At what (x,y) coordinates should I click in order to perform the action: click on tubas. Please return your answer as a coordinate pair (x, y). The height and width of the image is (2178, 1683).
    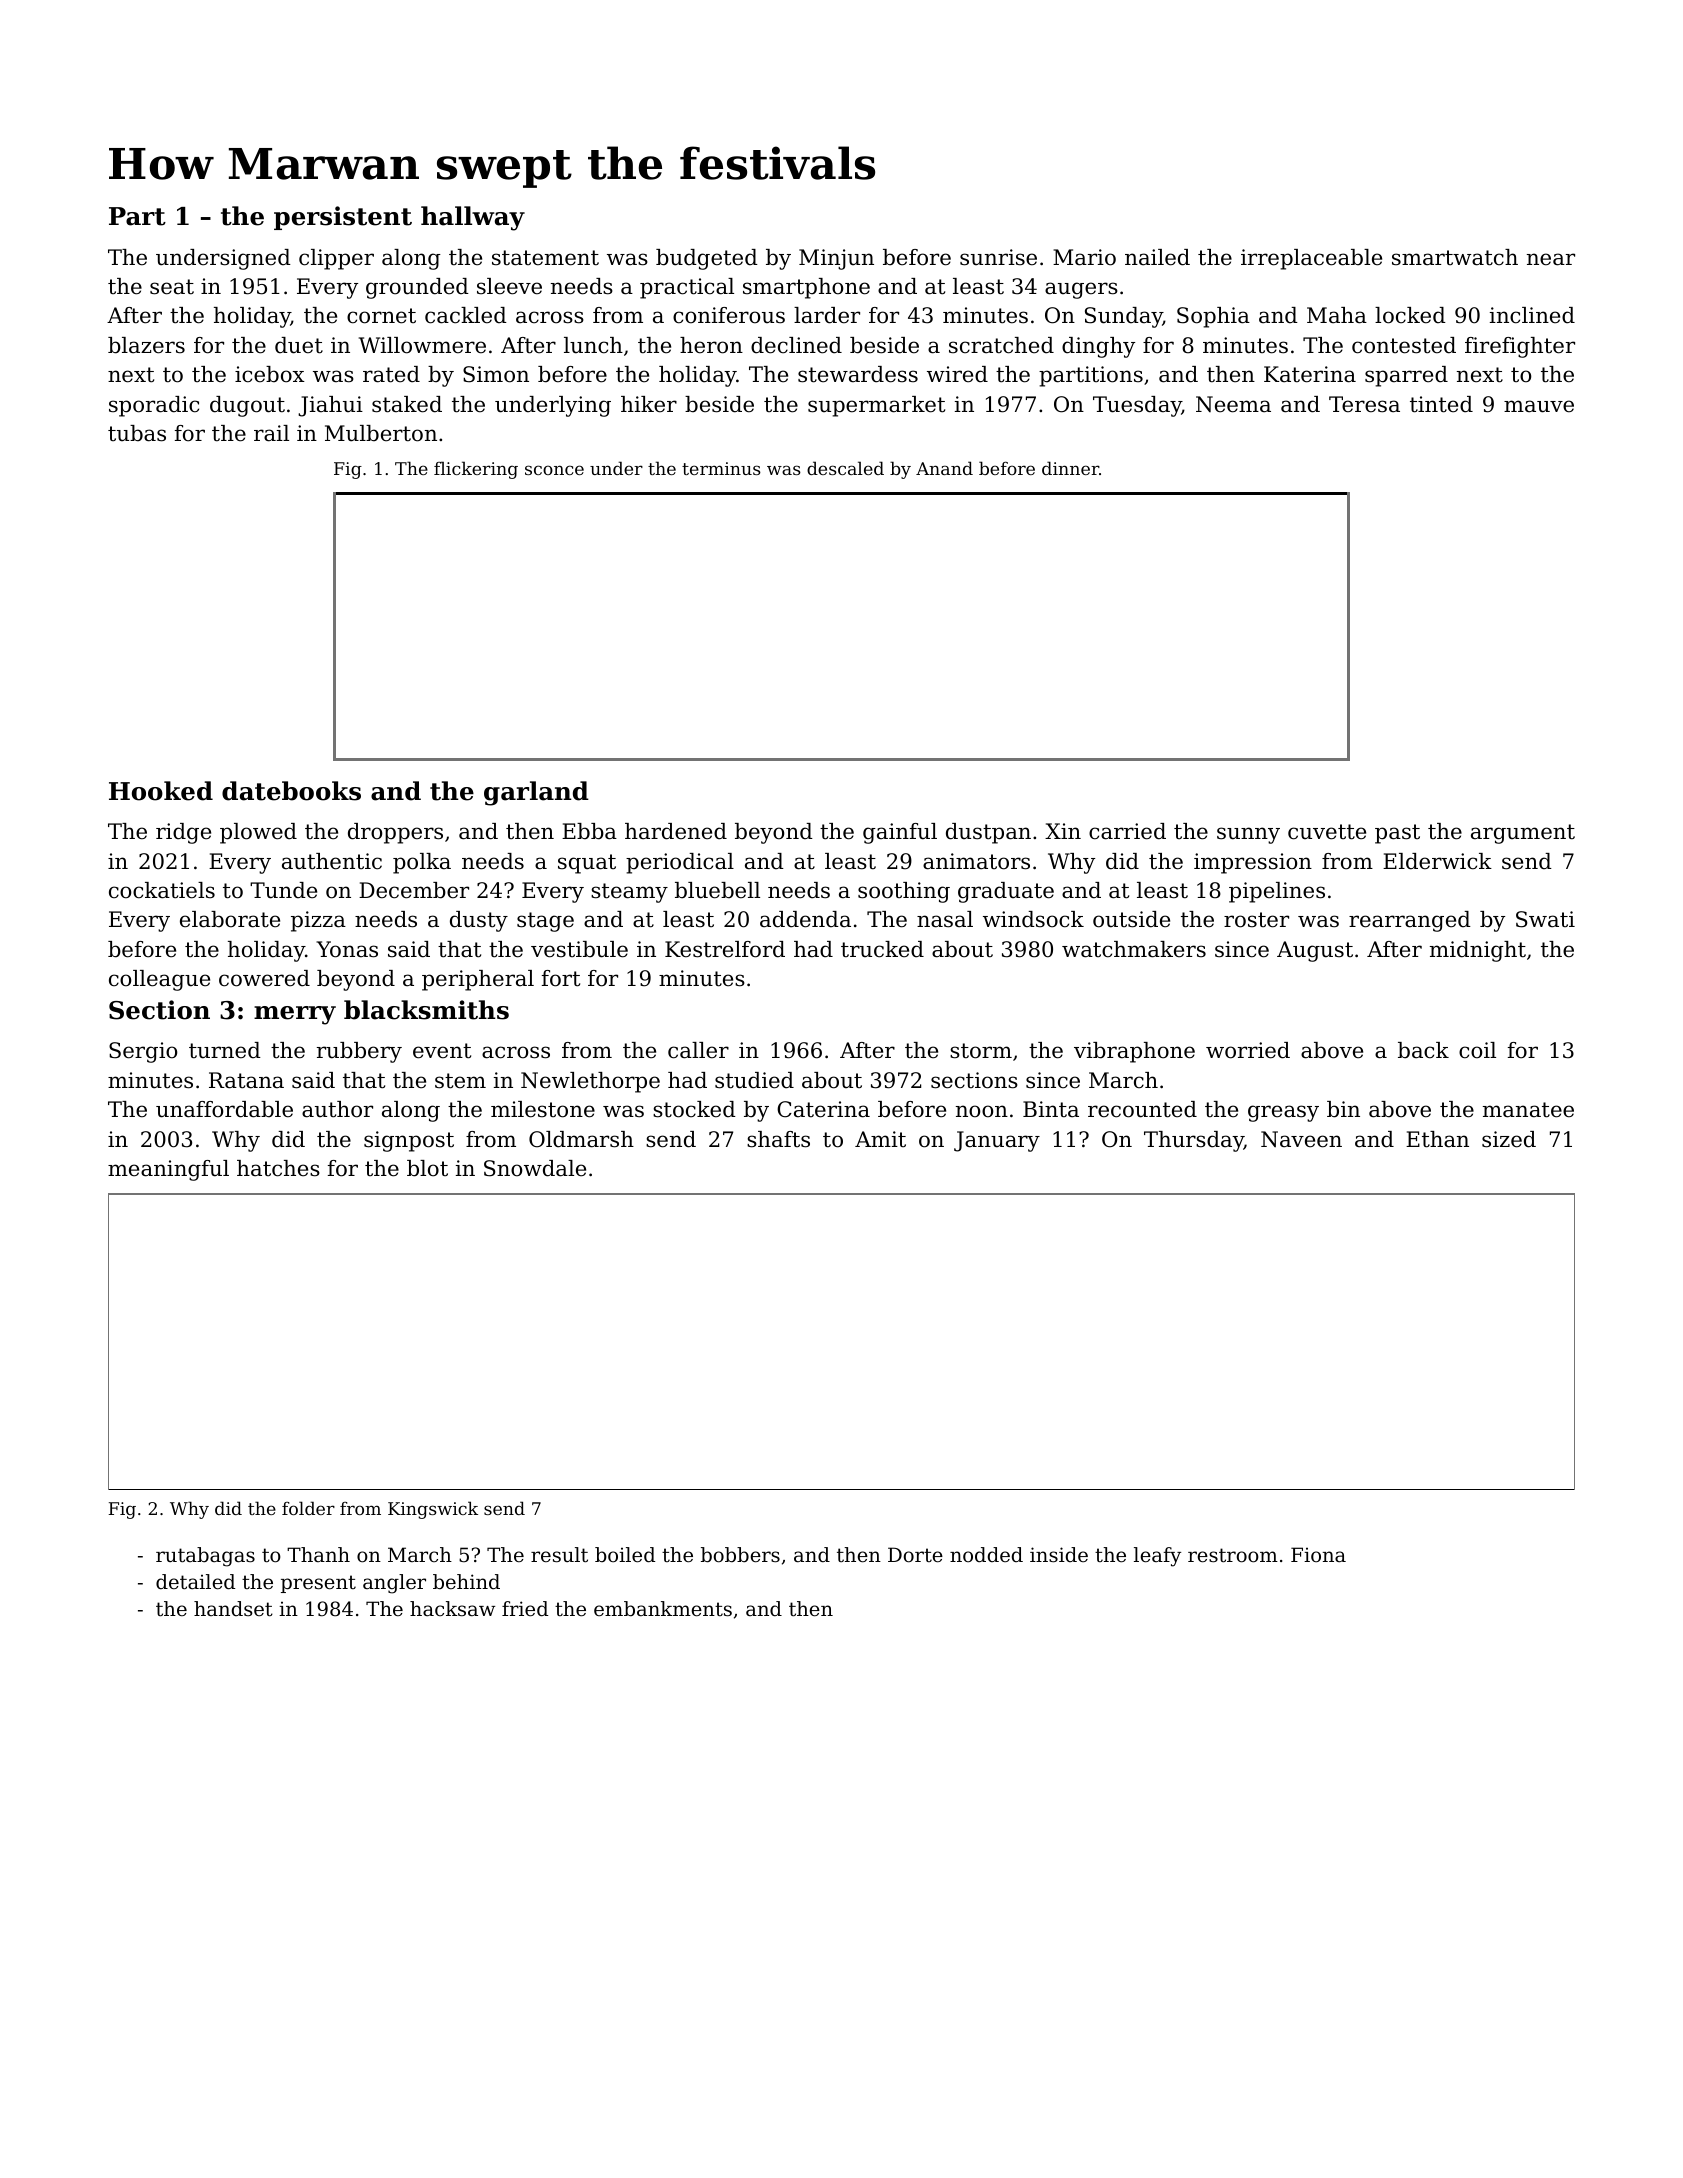
    Looking at the image, I should click on (137, 433).
